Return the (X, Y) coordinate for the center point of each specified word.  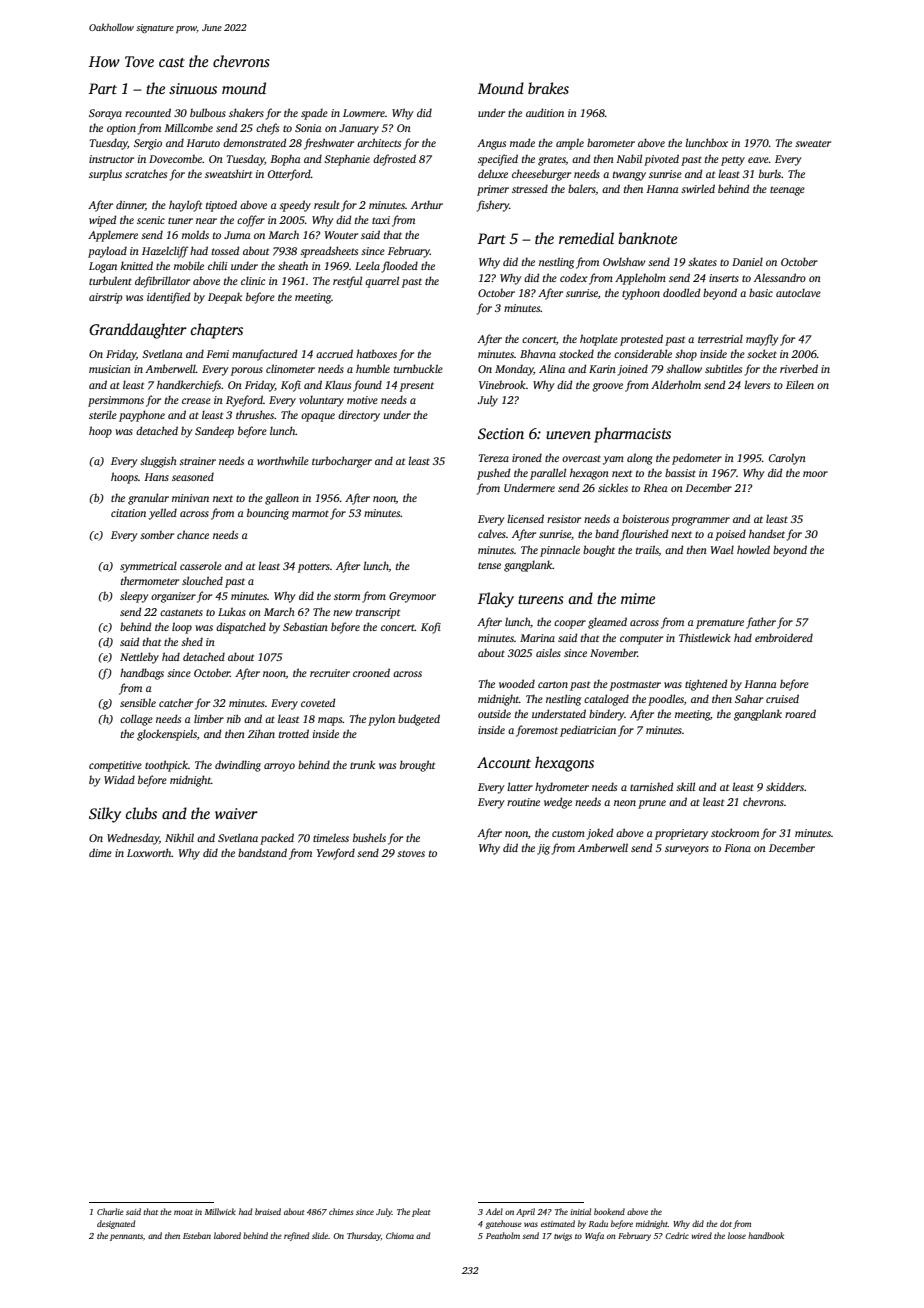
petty (733, 161)
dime (100, 852)
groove (607, 387)
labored (227, 1235)
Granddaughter (138, 331)
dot (726, 1223)
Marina (537, 638)
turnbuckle (418, 368)
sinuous (193, 88)
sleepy (134, 597)
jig (543, 849)
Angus (491, 144)
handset (767, 533)
